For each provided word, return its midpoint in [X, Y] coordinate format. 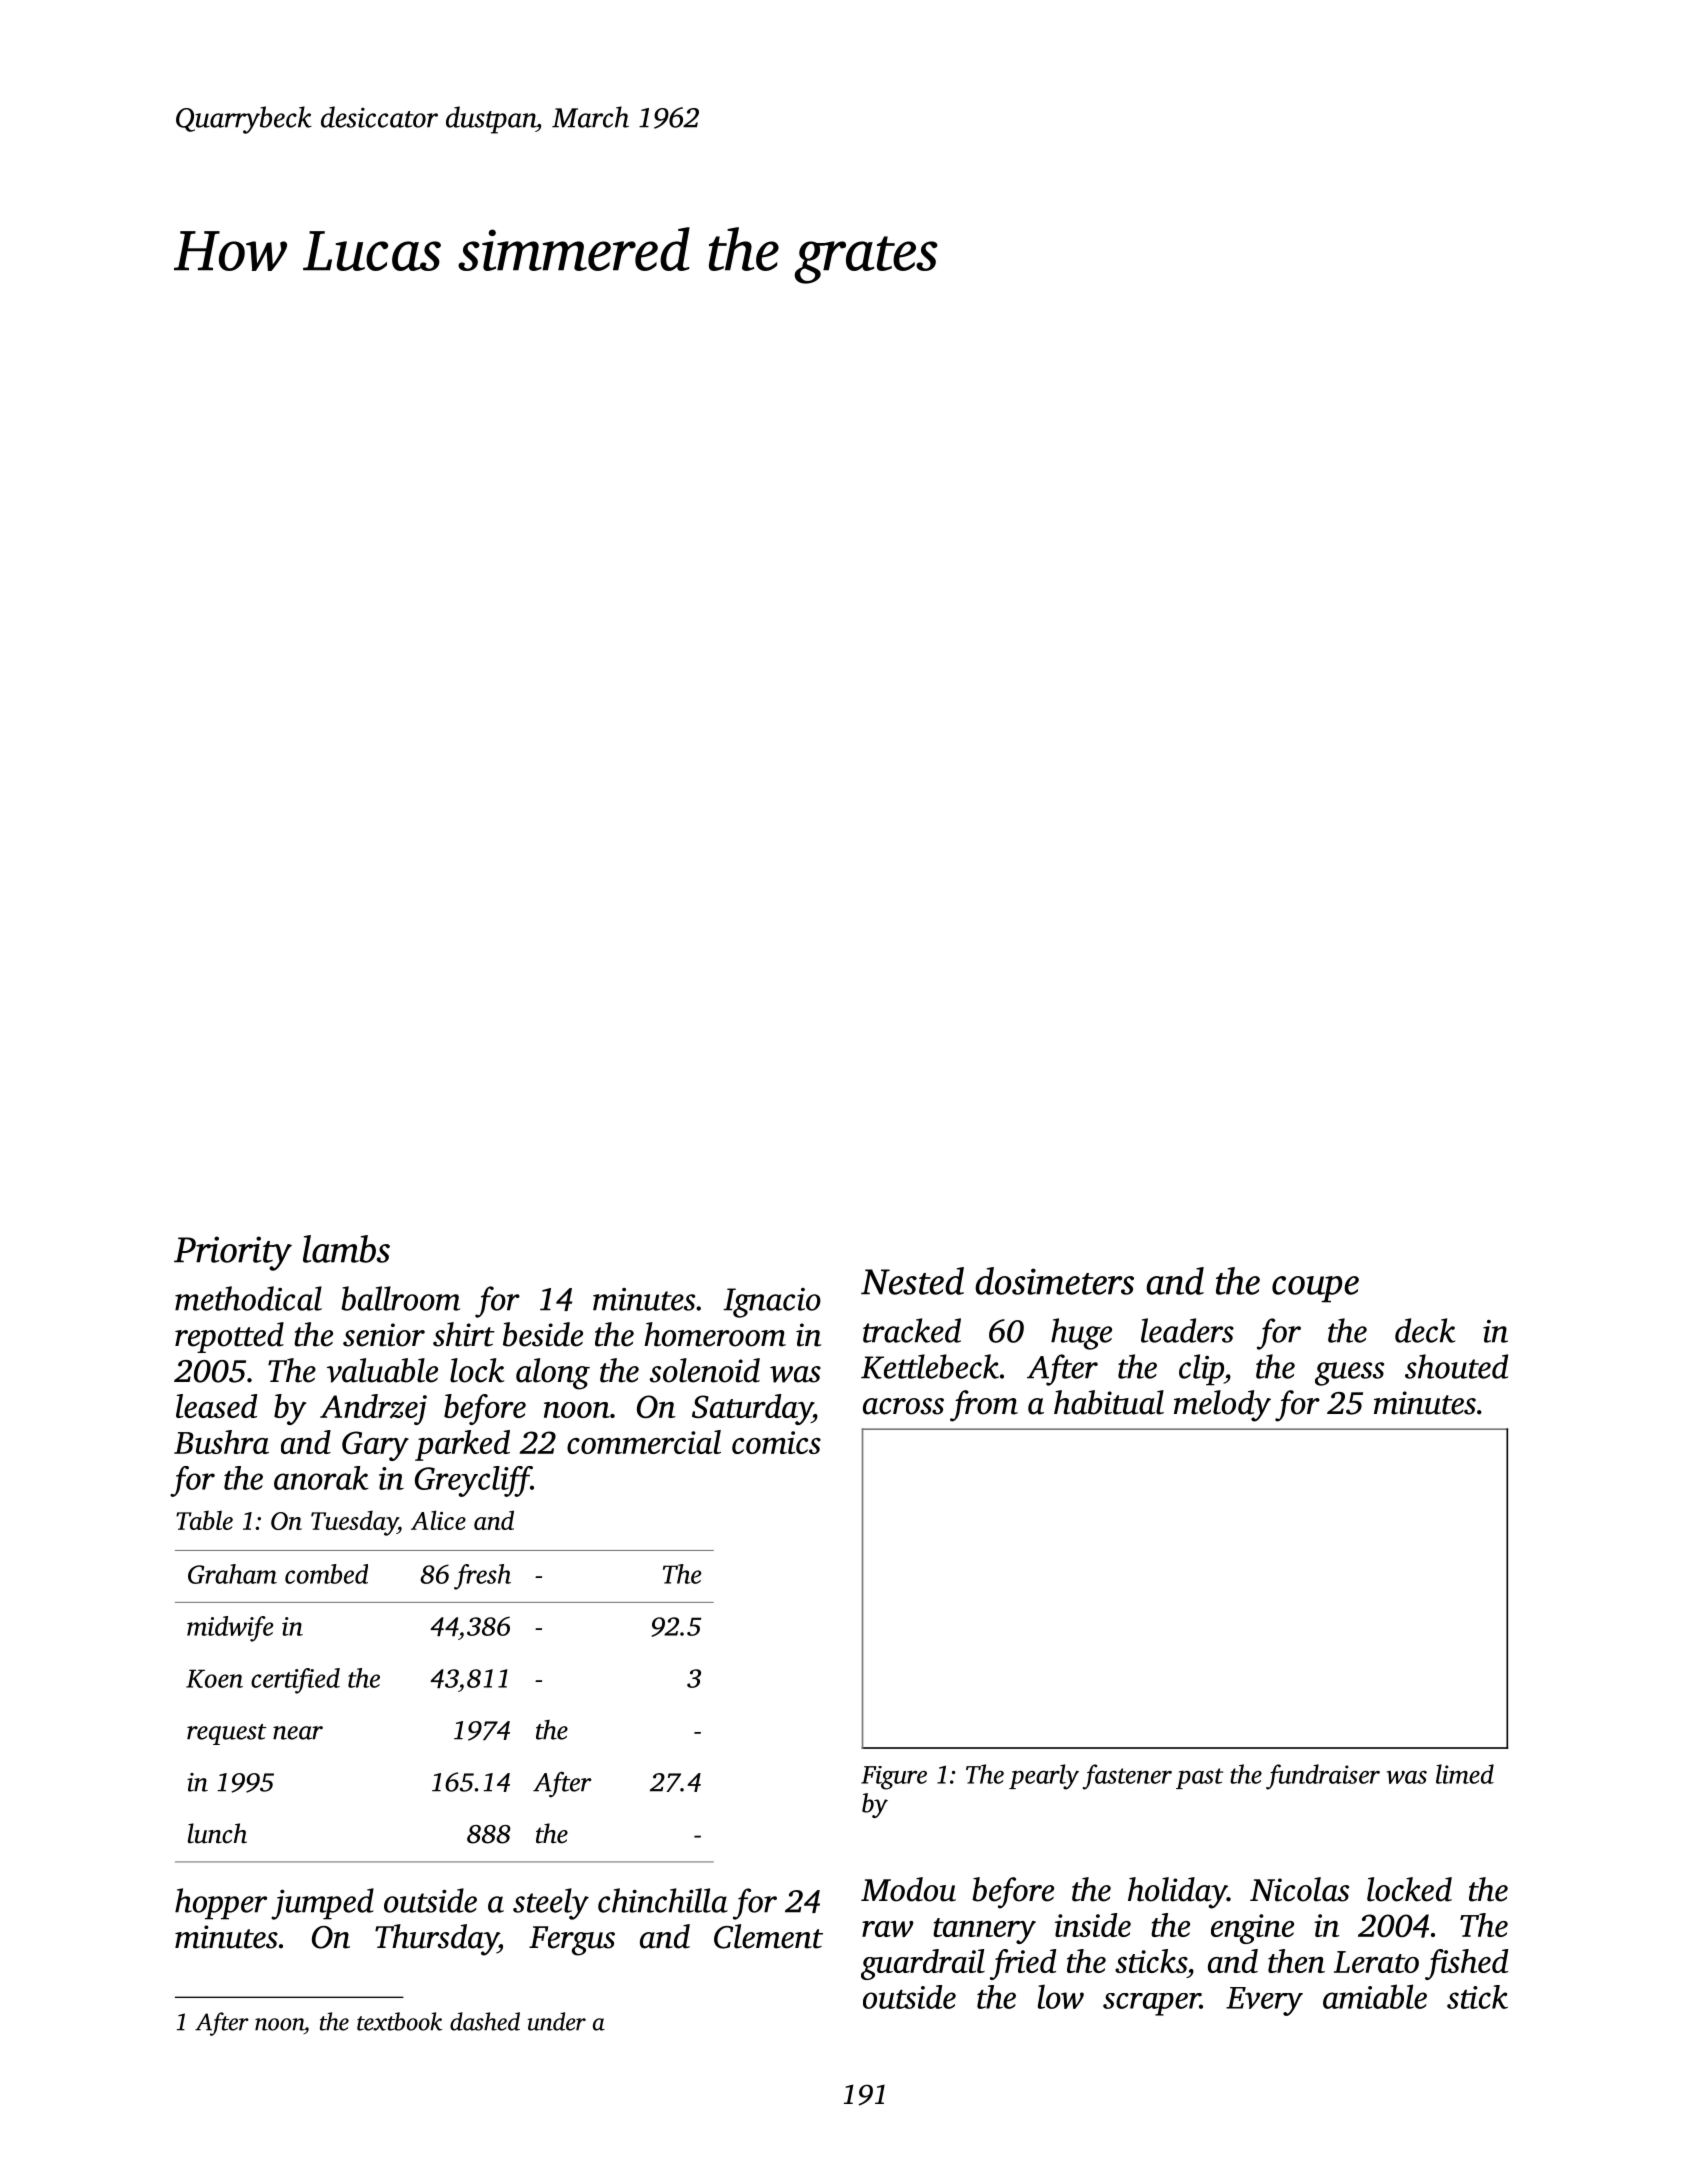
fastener [1127, 1777]
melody [1222, 1406]
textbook [399, 2021]
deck [1425, 1330]
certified [295, 1681]
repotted [229, 1337]
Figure [894, 1778]
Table [204, 1520]
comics [776, 1442]
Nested [912, 1281]
